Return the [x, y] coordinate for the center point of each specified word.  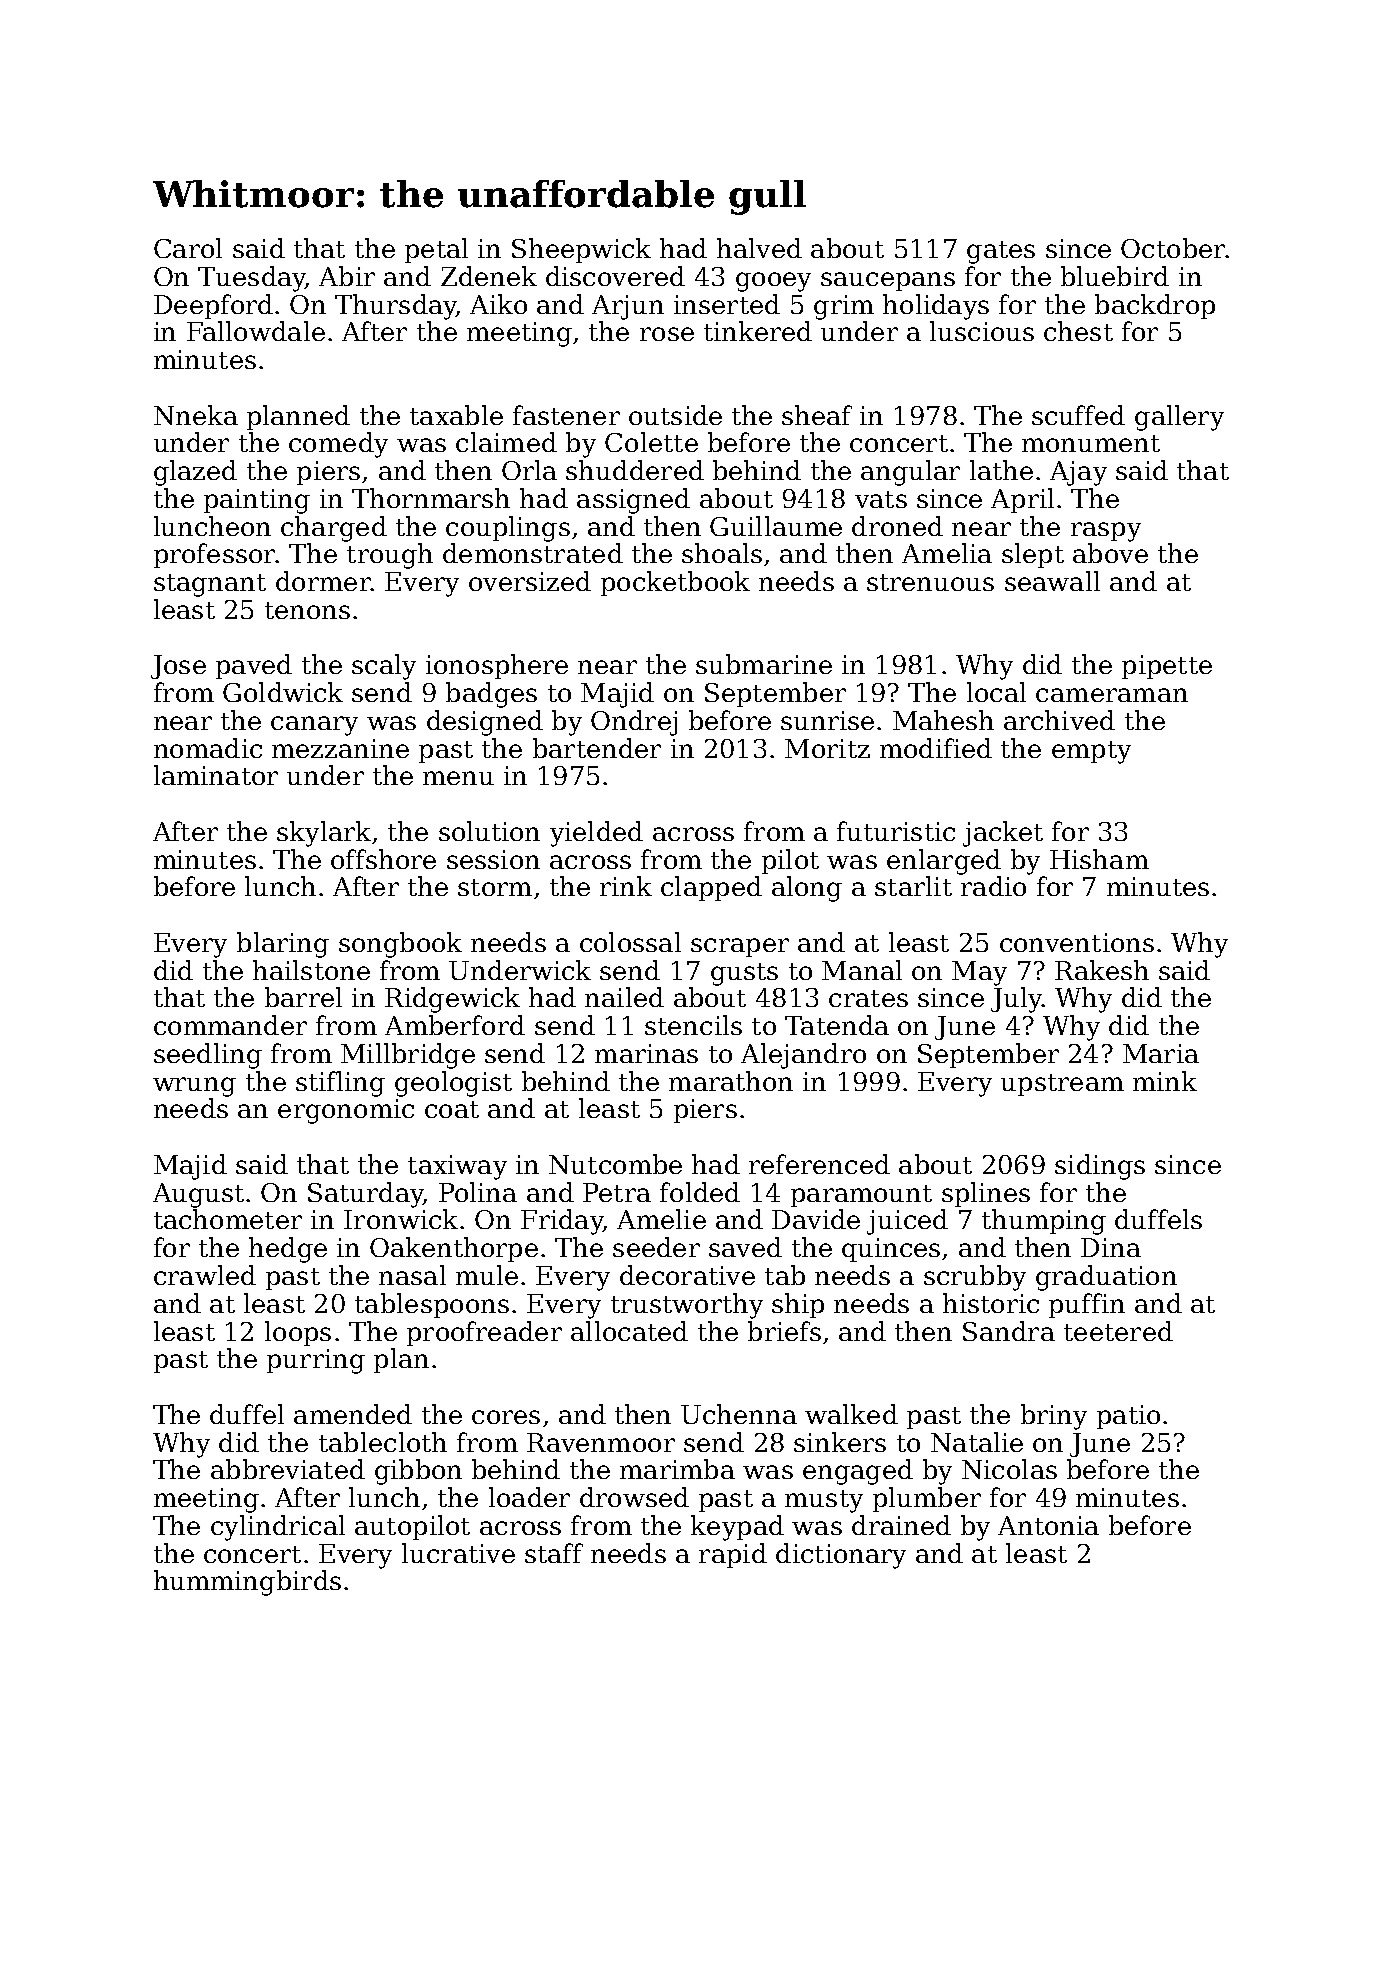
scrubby [975, 1278]
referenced [819, 1164]
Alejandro [803, 1056]
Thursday [396, 307]
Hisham [1099, 859]
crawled [205, 1275]
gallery [1179, 418]
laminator [216, 775]
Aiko [498, 304]
